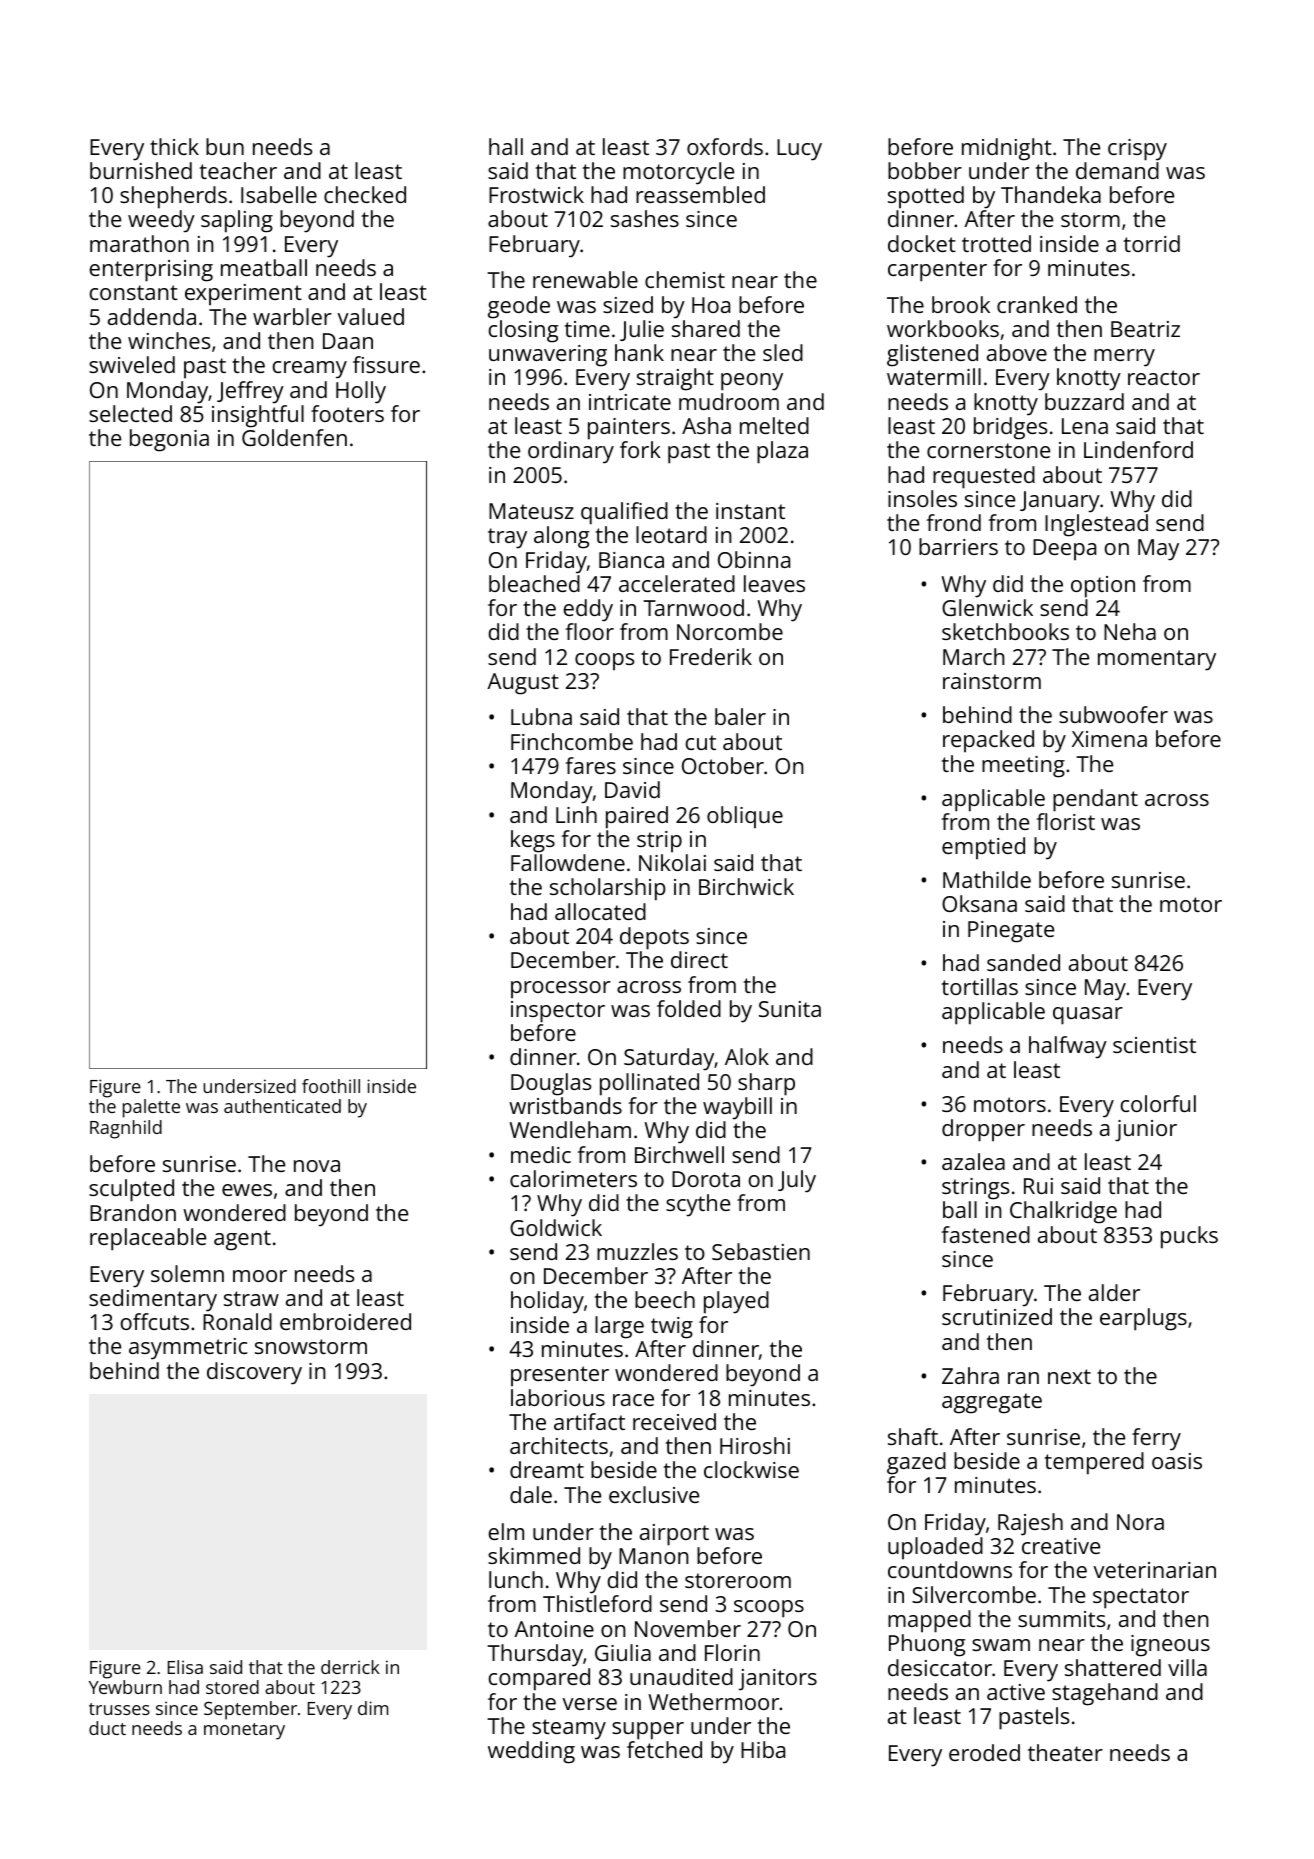 The width and height of the document is (1314, 1859). I want to click on holiday, so click(547, 1302).
